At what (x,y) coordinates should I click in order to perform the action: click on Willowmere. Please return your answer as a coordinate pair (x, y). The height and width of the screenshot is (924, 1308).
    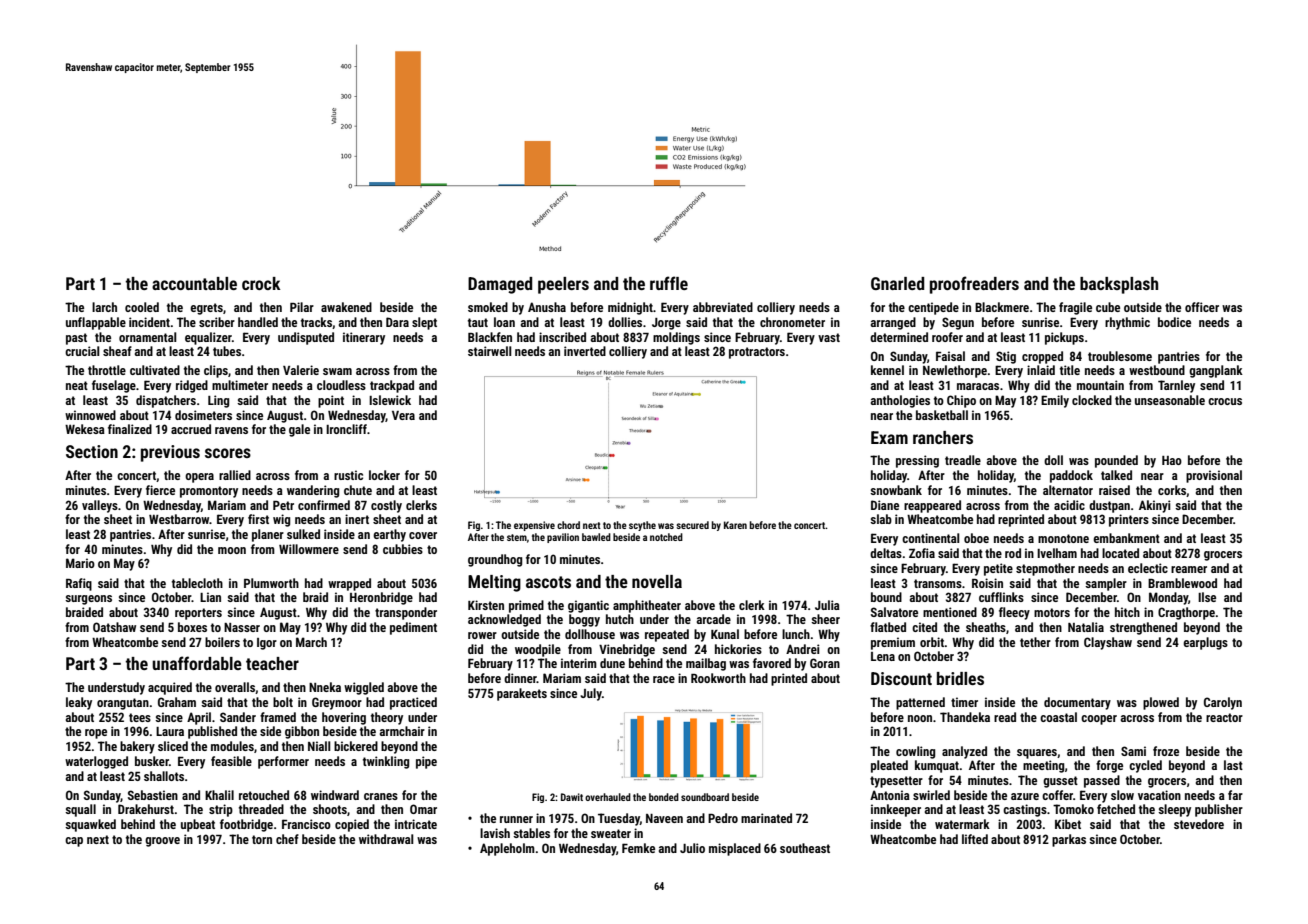
    Looking at the image, I should click on (309, 549).
